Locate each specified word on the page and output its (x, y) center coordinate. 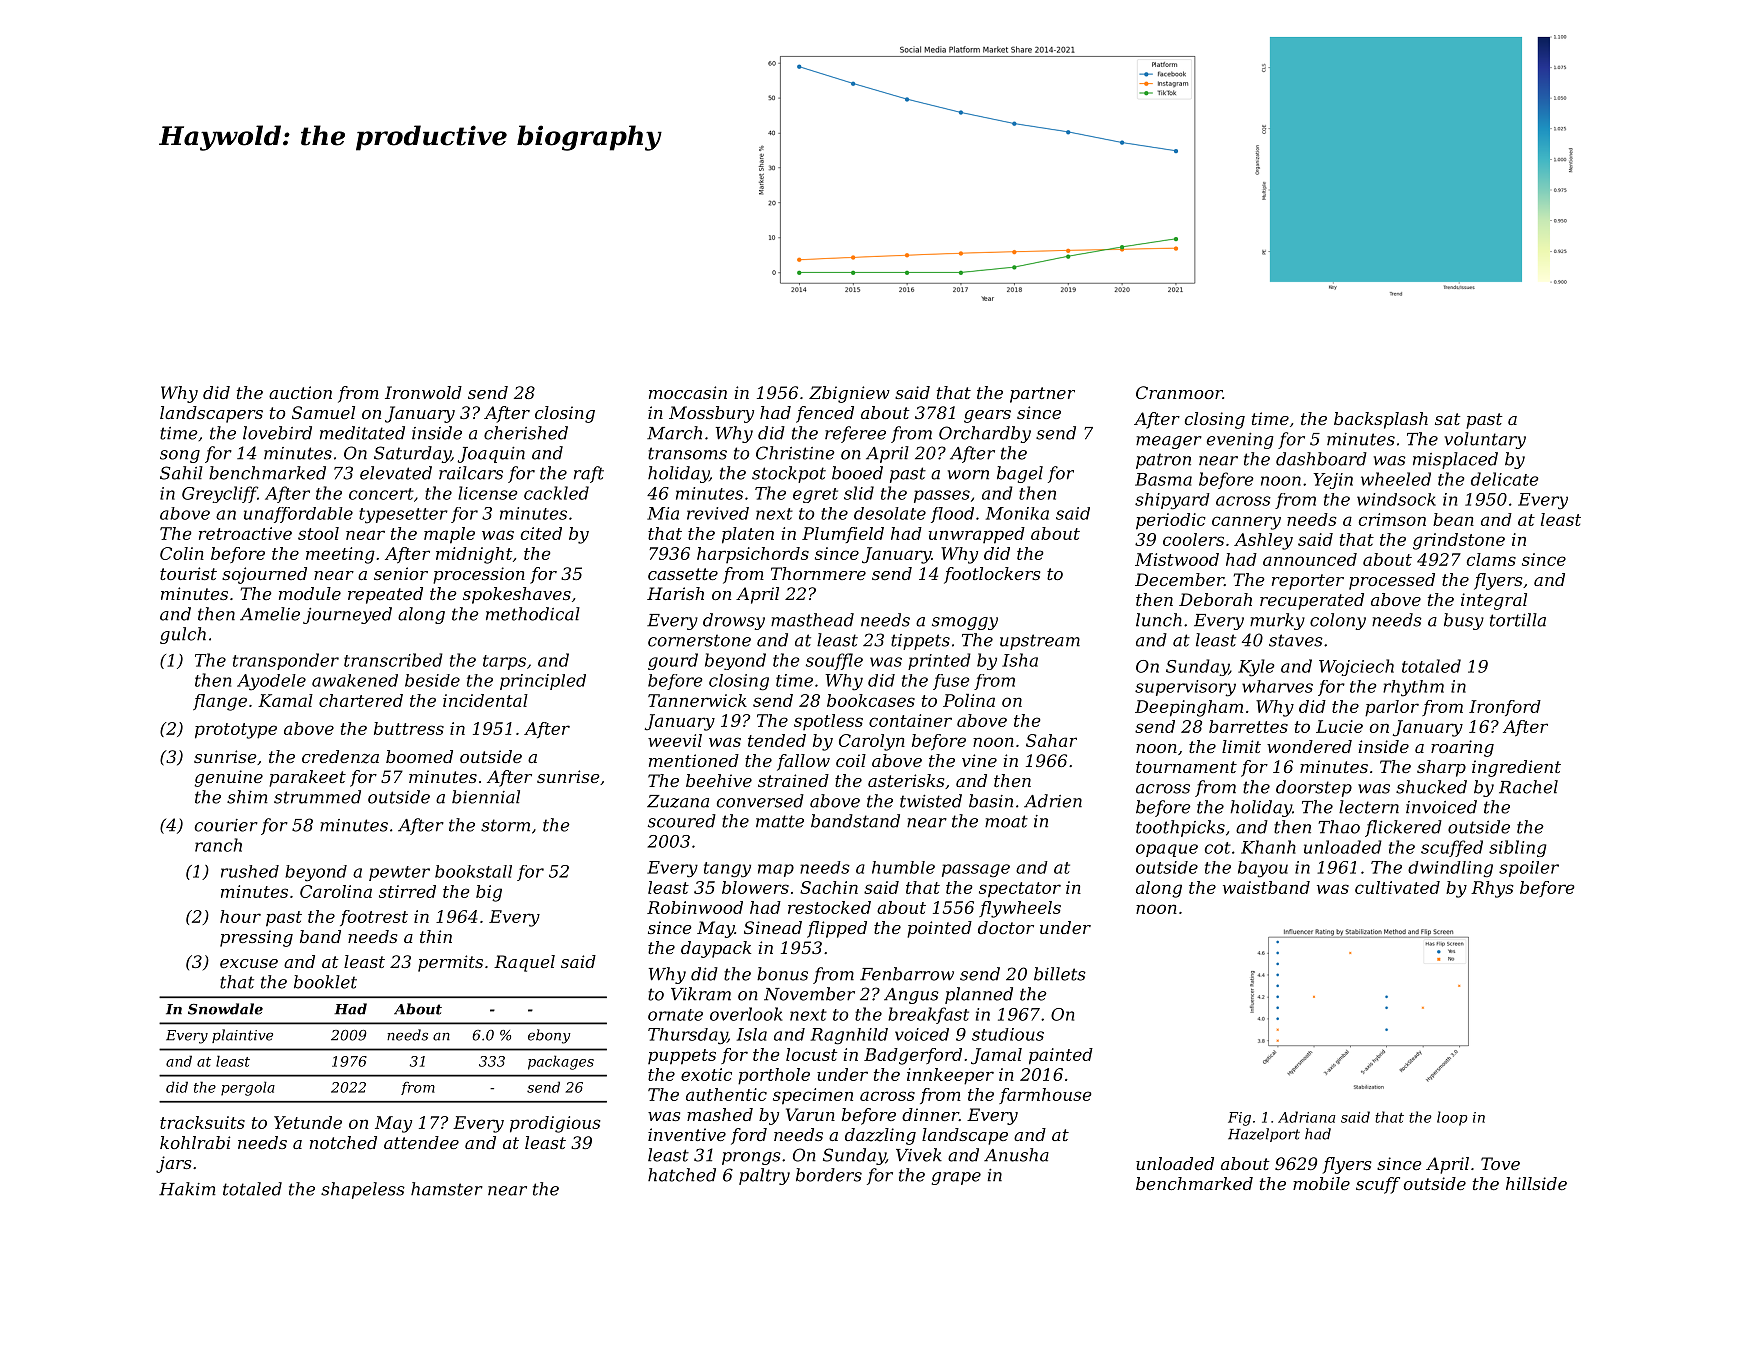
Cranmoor (1179, 392)
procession (479, 575)
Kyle (1256, 668)
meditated (362, 433)
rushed (250, 871)
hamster (447, 1189)
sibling (1518, 848)
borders (829, 1175)
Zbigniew (849, 394)
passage (976, 871)
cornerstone (699, 640)
